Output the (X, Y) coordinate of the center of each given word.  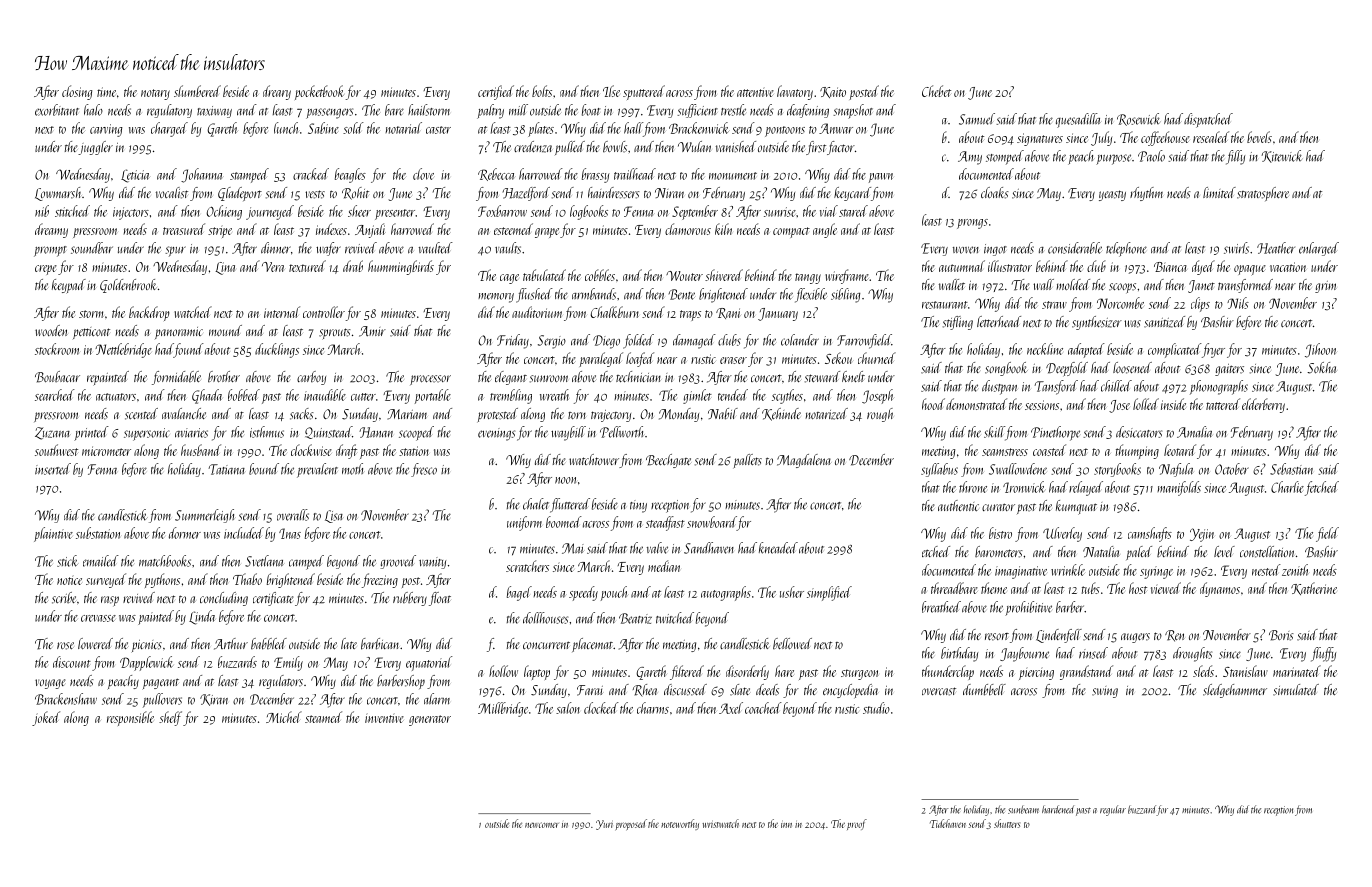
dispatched (1208, 120)
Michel (284, 717)
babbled (269, 644)
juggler (95, 148)
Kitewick (1282, 156)
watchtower (594, 459)
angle (825, 230)
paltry (490, 111)
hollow (503, 671)
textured (307, 266)
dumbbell (984, 690)
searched (55, 395)
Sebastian (1291, 469)
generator (430, 720)
